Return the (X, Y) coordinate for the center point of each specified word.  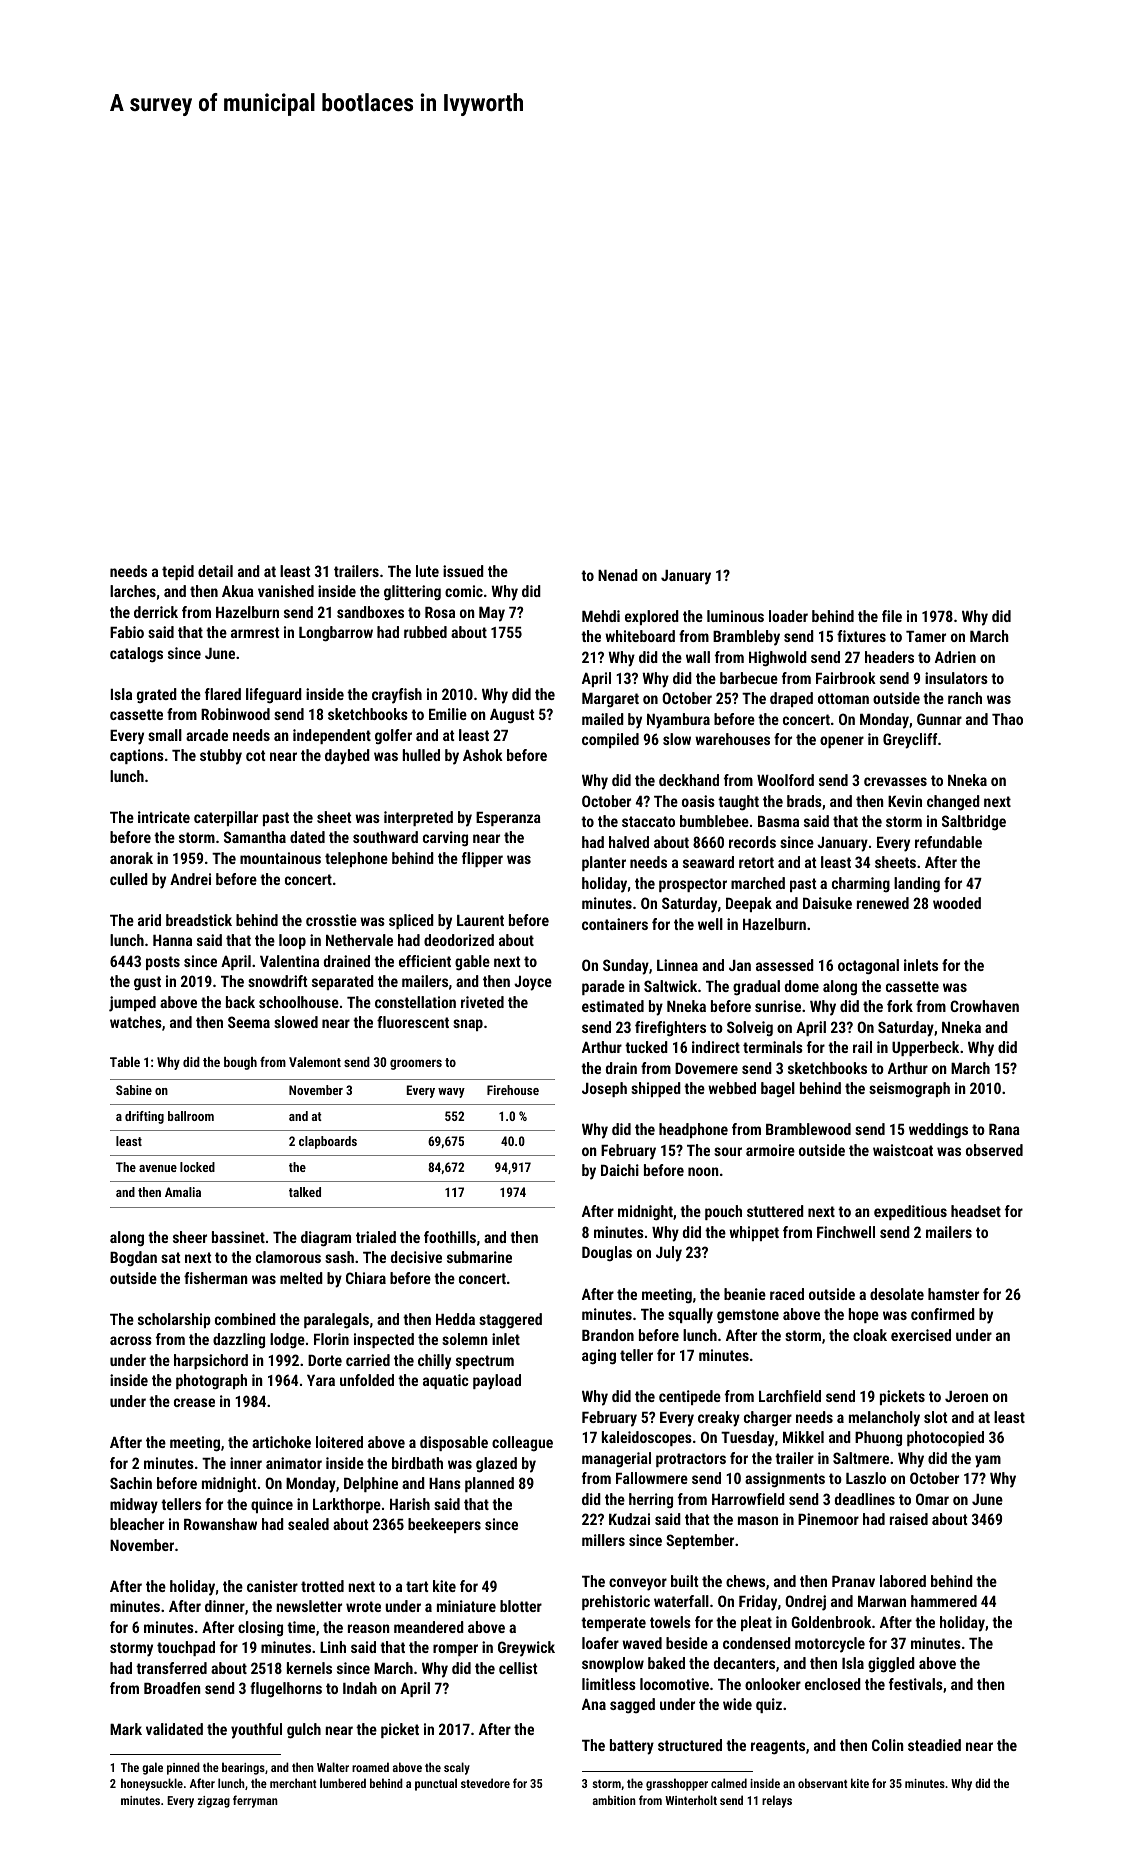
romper (455, 1650)
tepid (178, 572)
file (892, 616)
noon (703, 1171)
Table (125, 1062)
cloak (870, 1335)
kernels (309, 1668)
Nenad (618, 575)
